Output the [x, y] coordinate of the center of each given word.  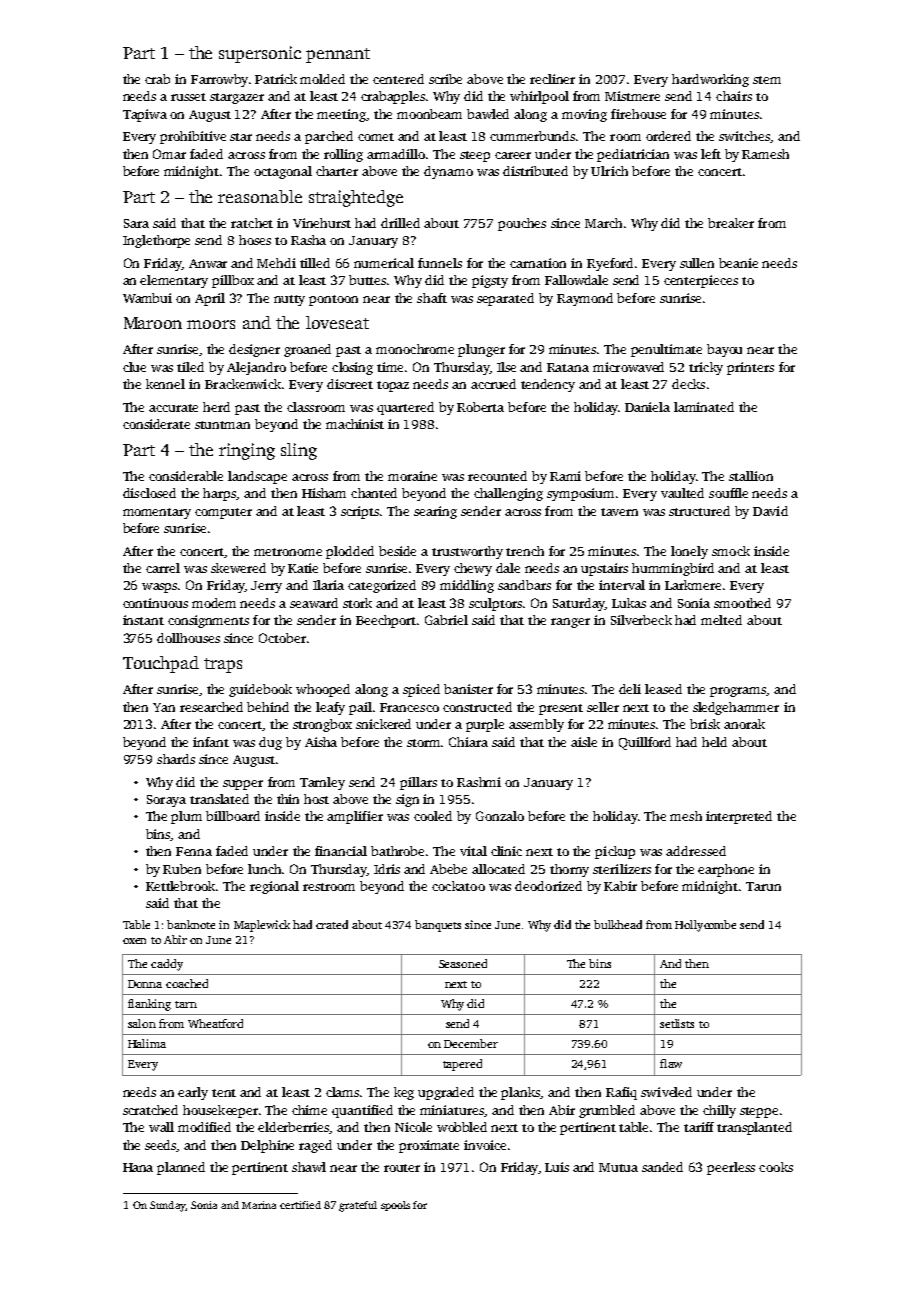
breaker [731, 223]
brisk [705, 724]
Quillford [645, 743]
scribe [445, 79]
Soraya [166, 801]
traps [223, 665]
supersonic [260, 54]
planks [521, 1093]
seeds [161, 1146]
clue [134, 367]
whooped [323, 690]
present [561, 709]
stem [767, 80]
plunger [481, 350]
